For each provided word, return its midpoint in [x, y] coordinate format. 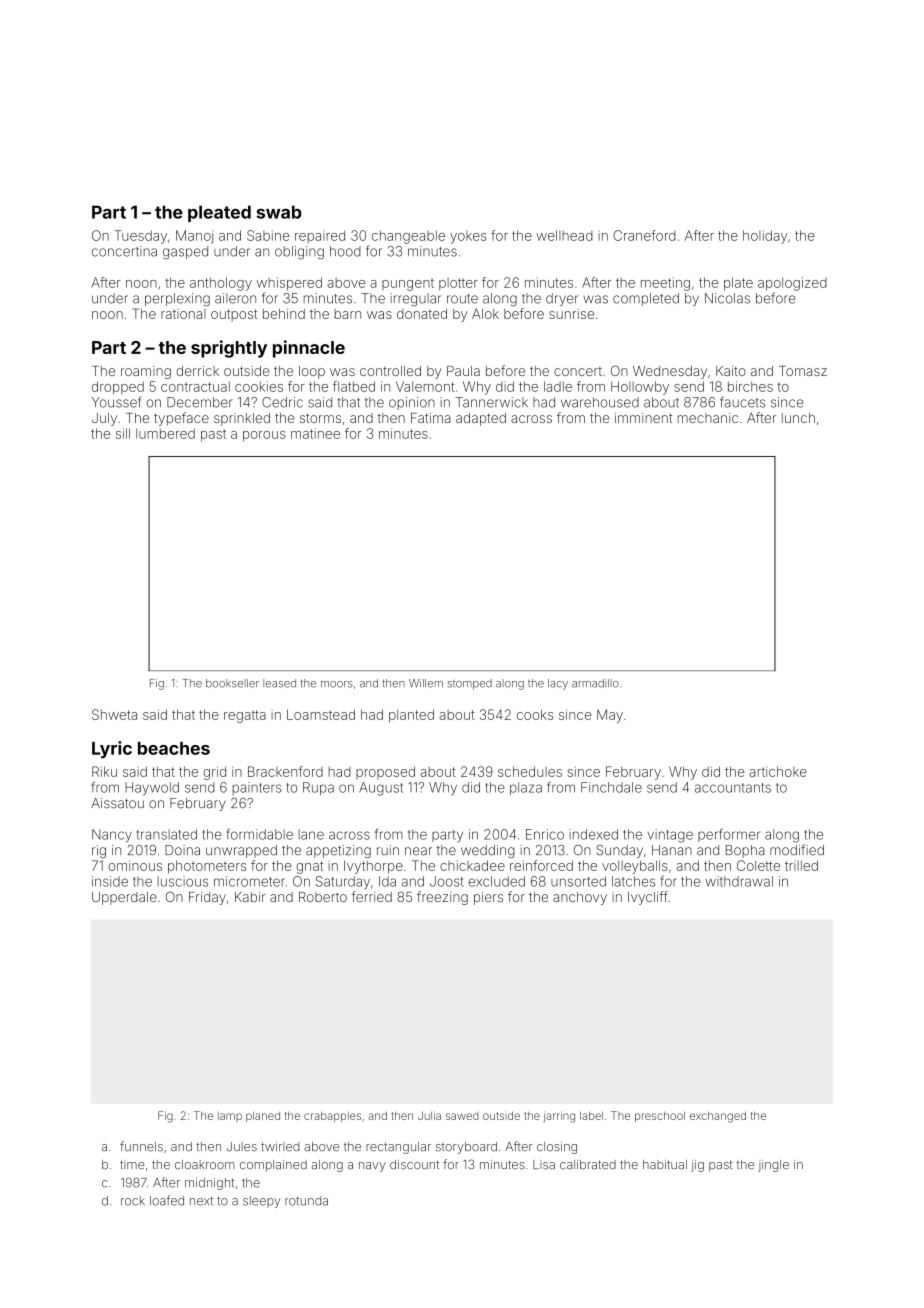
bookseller [232, 683]
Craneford [644, 235]
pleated [219, 213]
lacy [558, 684]
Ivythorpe [373, 867]
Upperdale [124, 898]
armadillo [595, 683]
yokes [468, 237]
